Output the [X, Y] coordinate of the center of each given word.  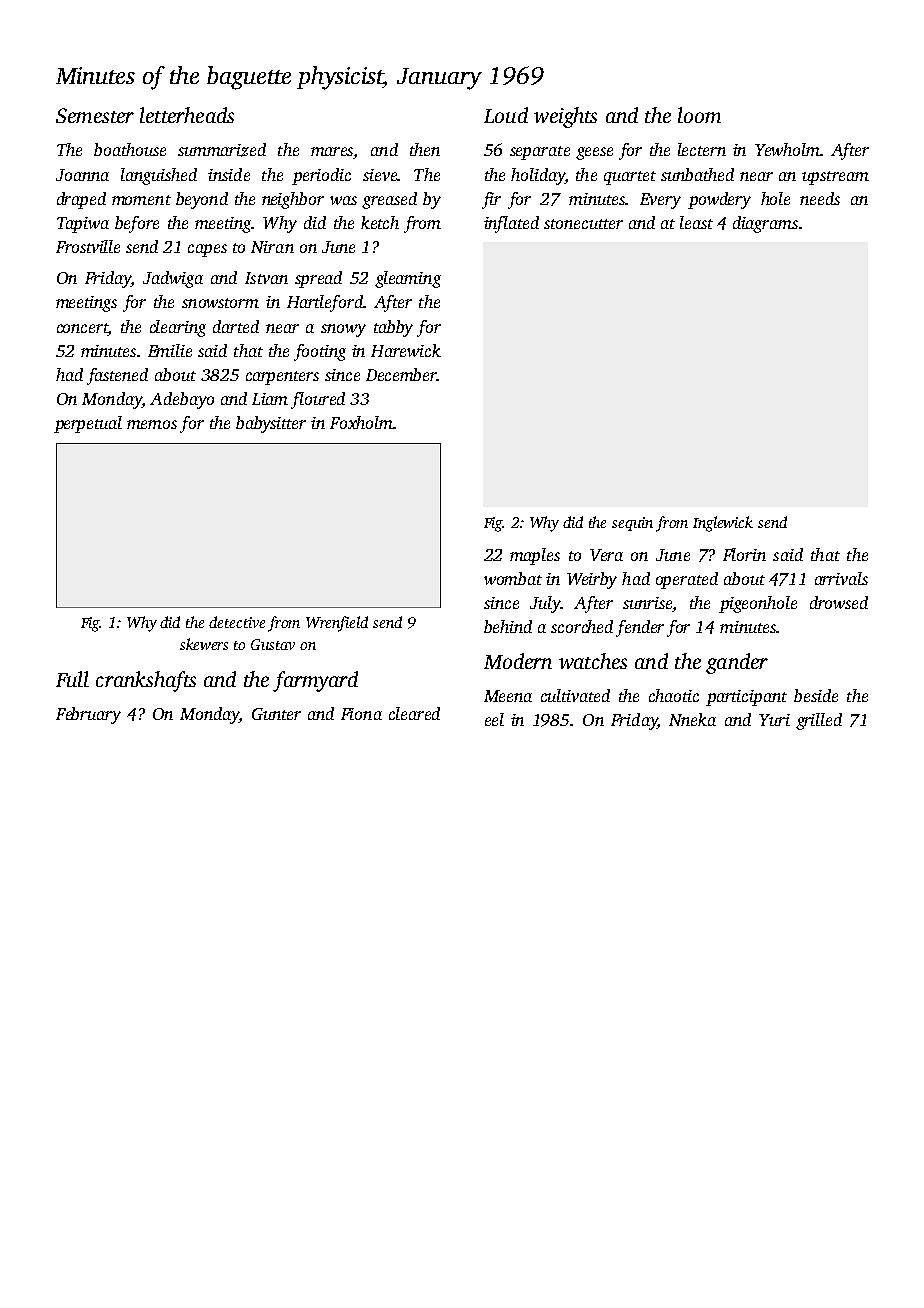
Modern [518, 661]
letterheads [187, 115]
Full [72, 679]
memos [152, 424]
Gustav [273, 644]
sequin [632, 524]
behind [508, 626]
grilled [819, 721]
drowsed [839, 602]
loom [699, 115]
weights [565, 117]
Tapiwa [83, 225]
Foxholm [361, 422]
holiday [538, 176]
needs [820, 198]
